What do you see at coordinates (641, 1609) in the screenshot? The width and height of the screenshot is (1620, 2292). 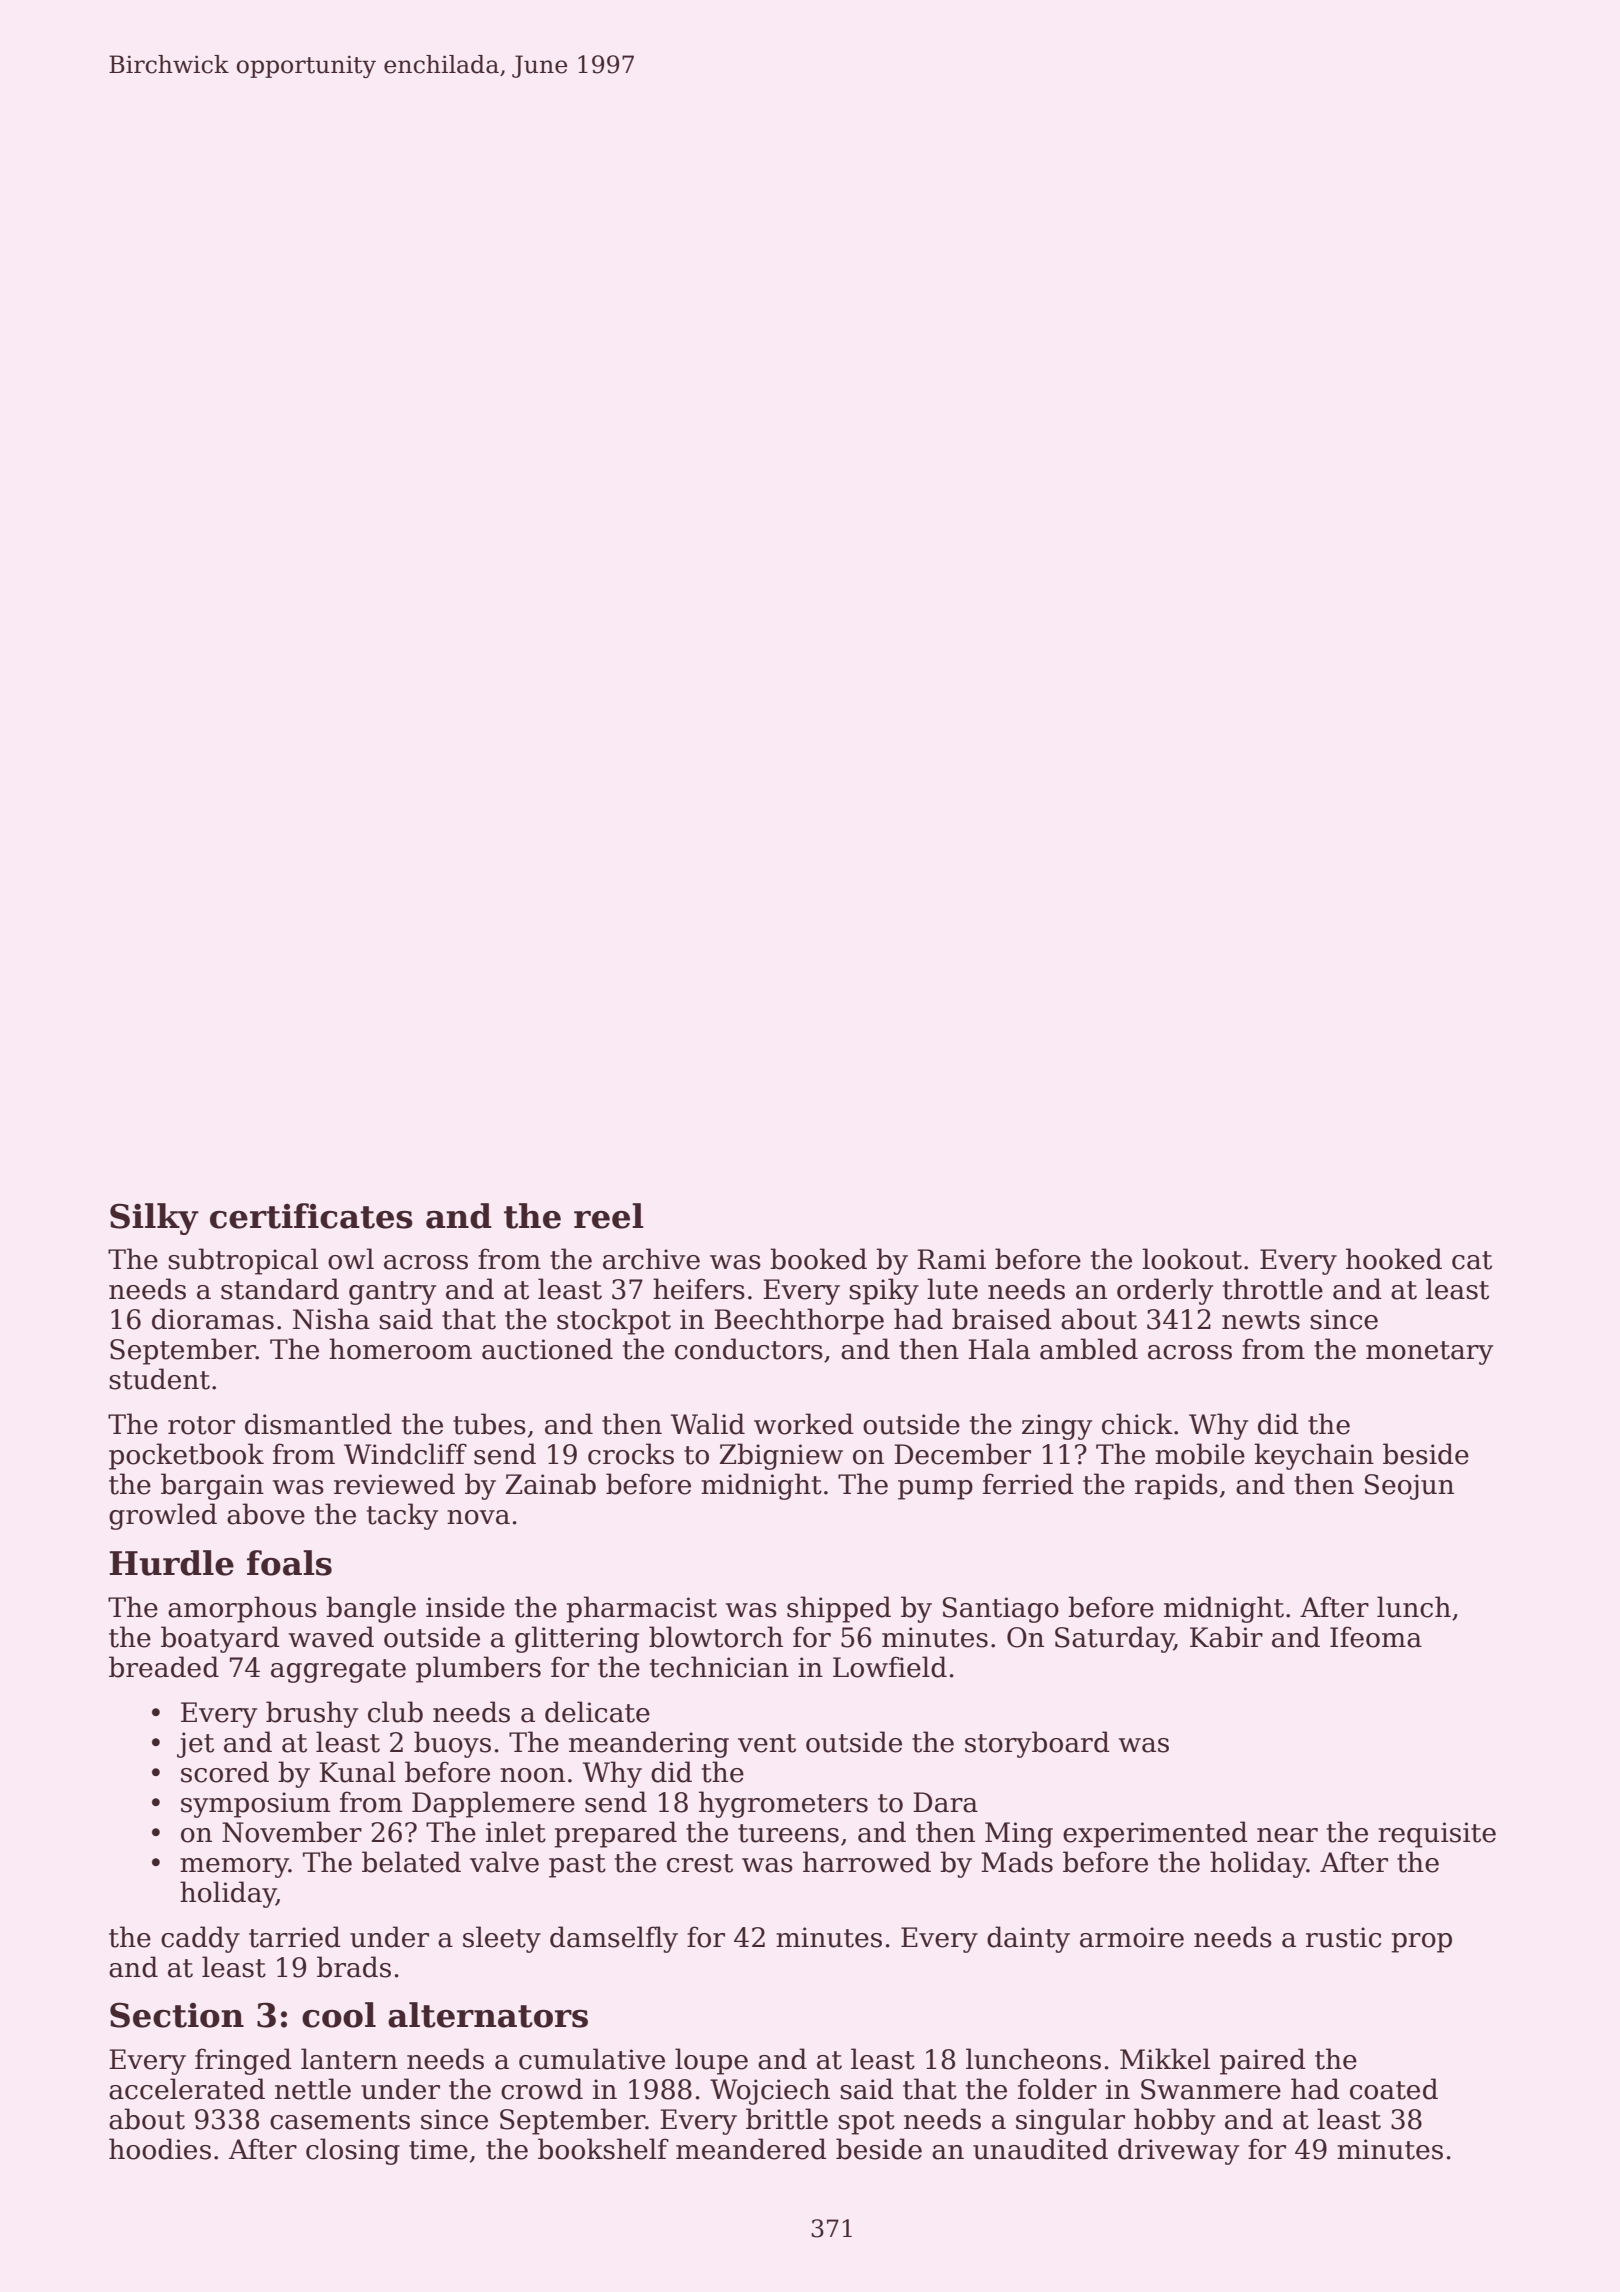 I see `pharmacist` at bounding box center [641, 1609].
